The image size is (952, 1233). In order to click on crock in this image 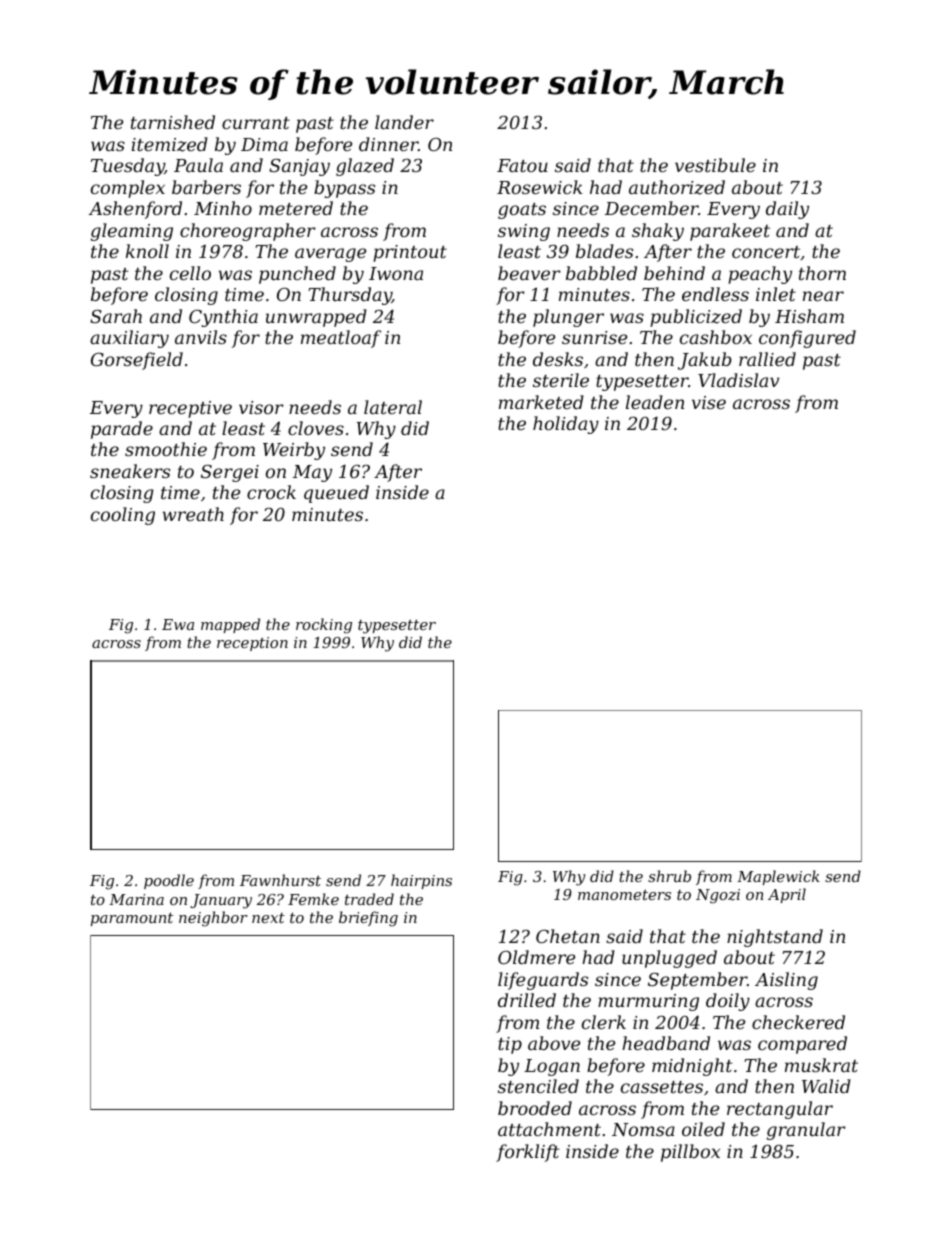, I will do `click(271, 492)`.
